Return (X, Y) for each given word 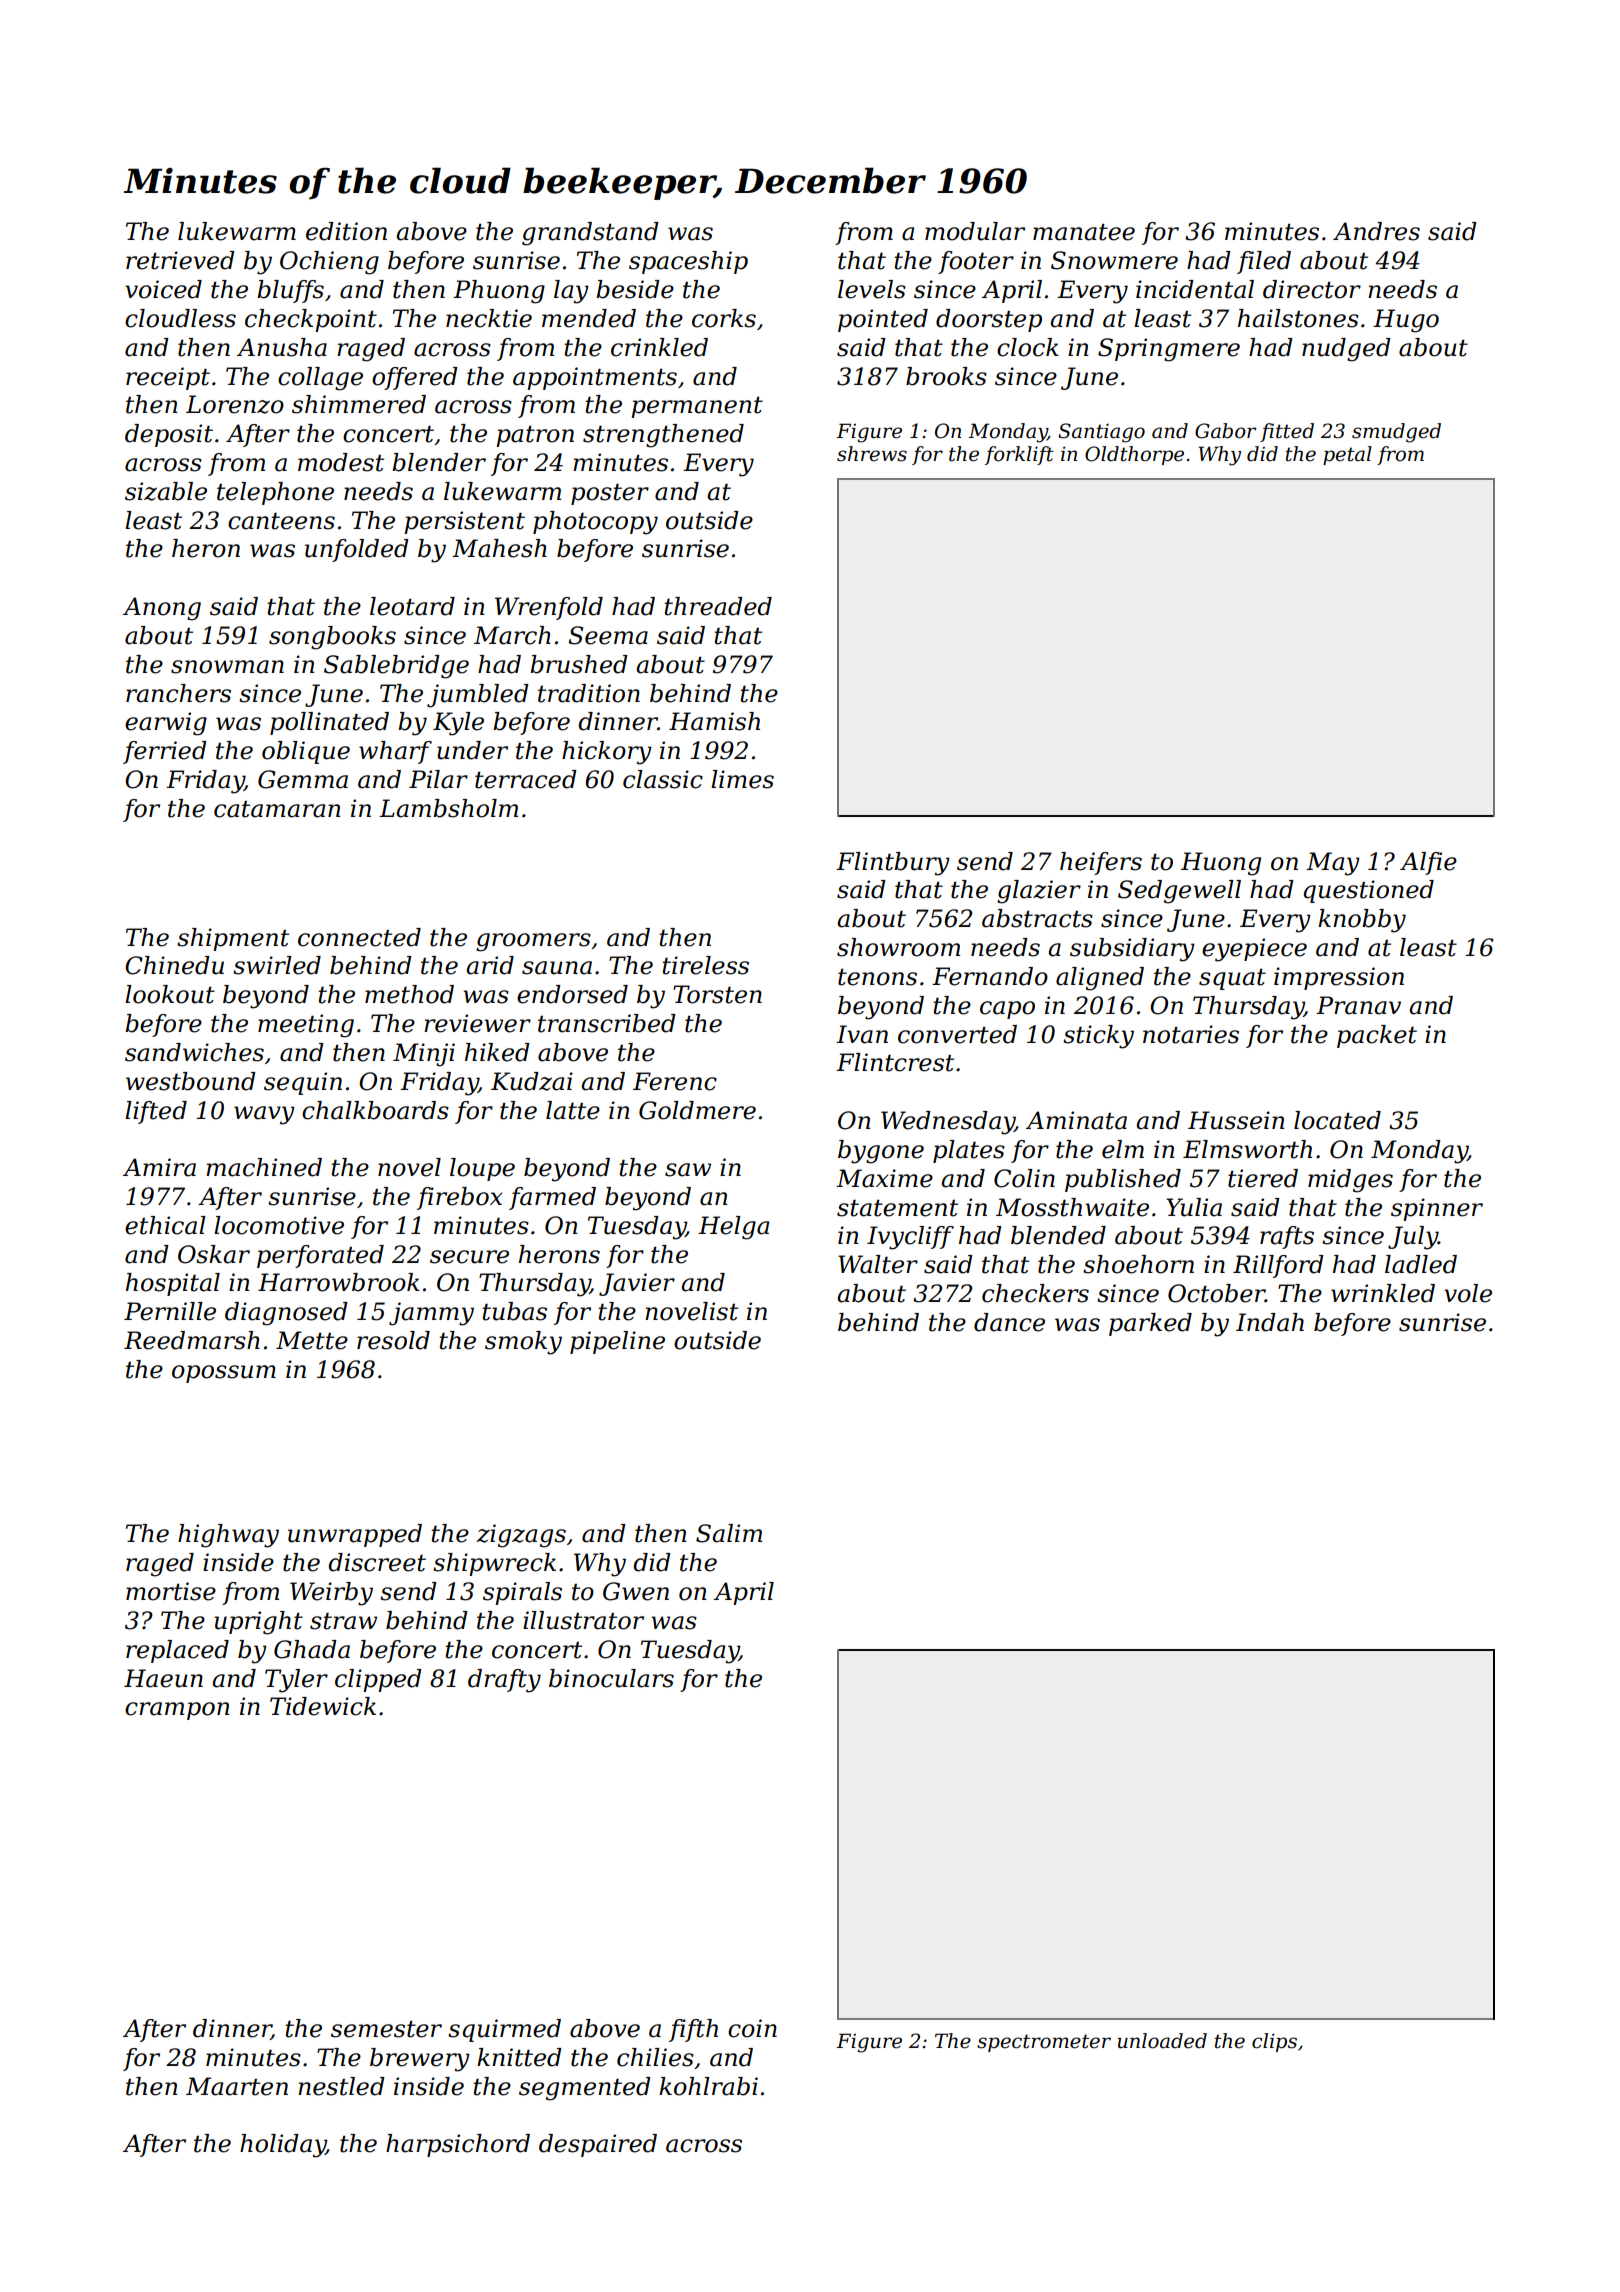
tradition (589, 693)
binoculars (611, 1678)
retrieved (180, 260)
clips (1274, 2042)
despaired (598, 2145)
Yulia (1194, 1207)
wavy (264, 1115)
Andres (1376, 231)
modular (975, 231)
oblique (306, 752)
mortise (171, 1591)
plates (969, 1151)
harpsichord (458, 2145)
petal (1347, 455)
